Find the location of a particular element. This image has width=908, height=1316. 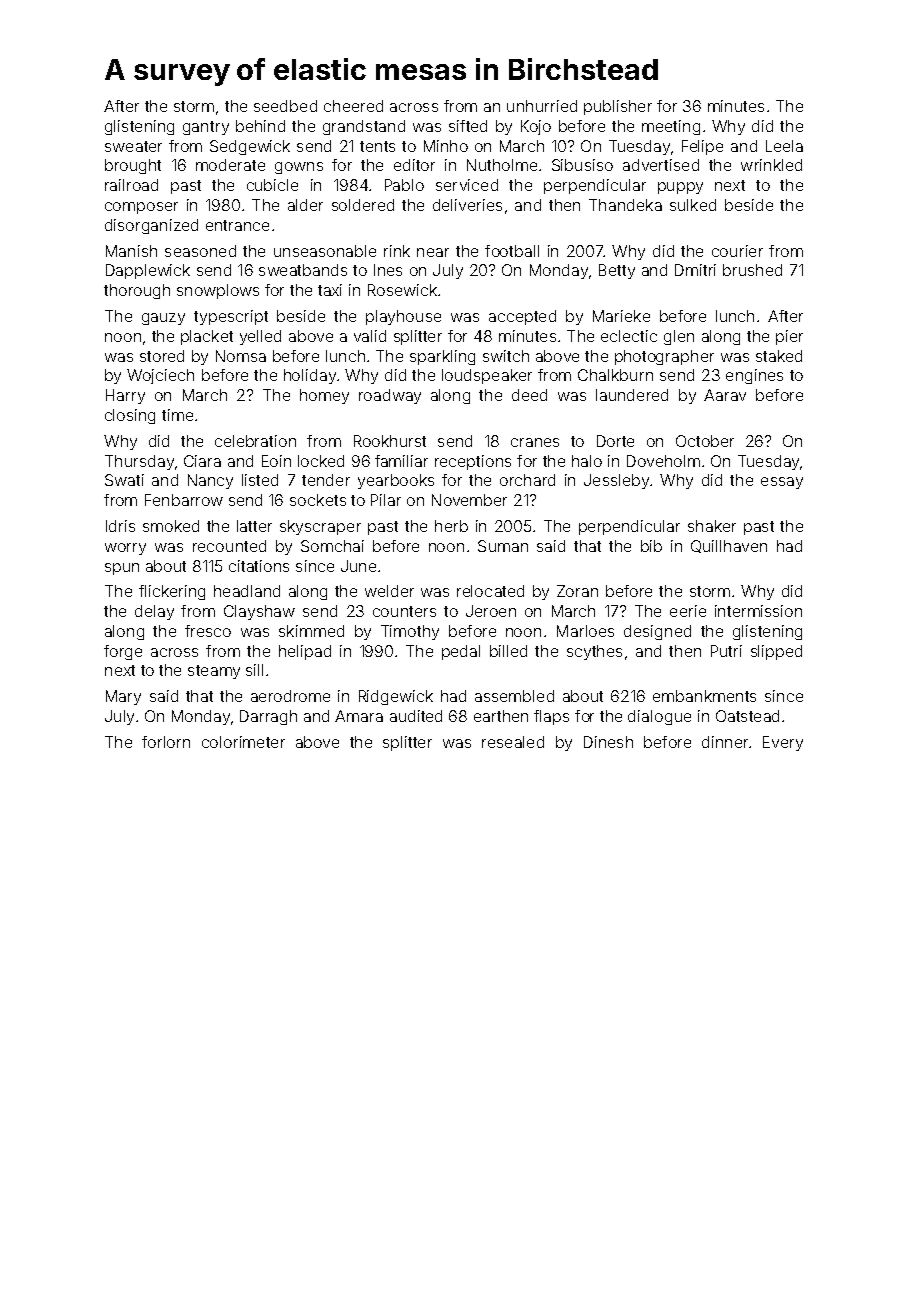

tents is located at coordinates (377, 146).
